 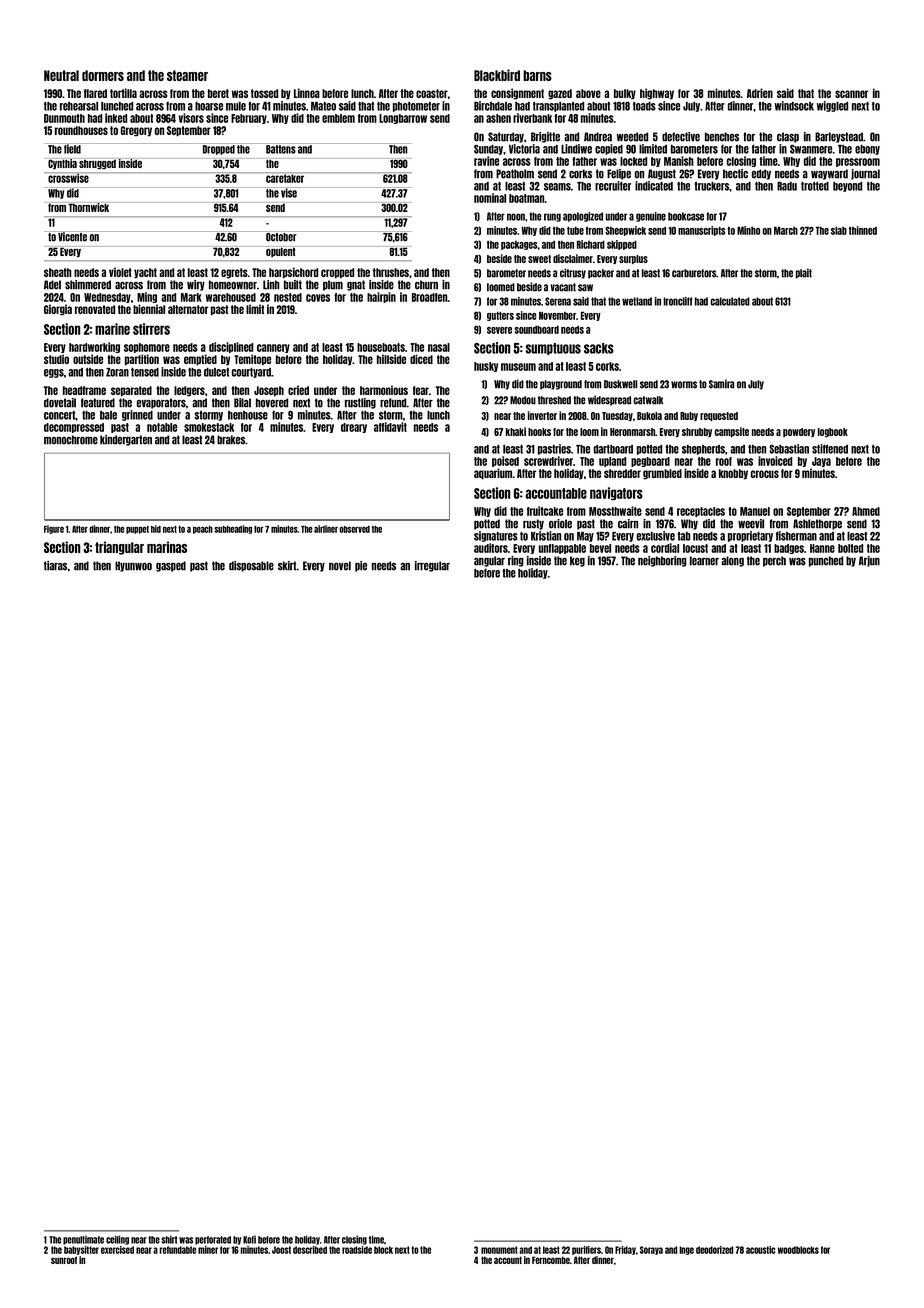 What do you see at coordinates (117, 1240) in the document?
I see `ceiling` at bounding box center [117, 1240].
